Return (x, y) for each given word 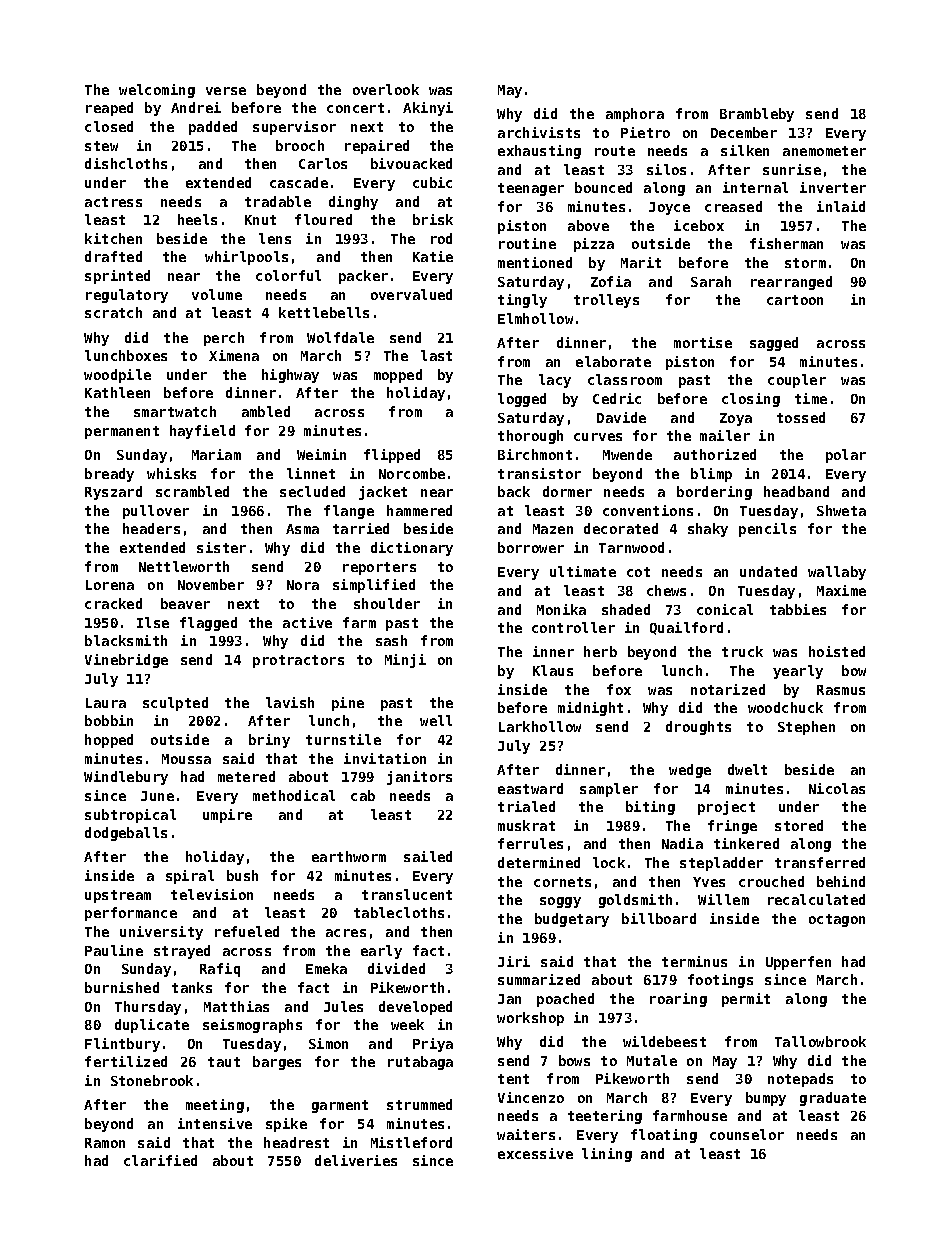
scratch (113, 312)
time (811, 398)
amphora (635, 115)
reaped (109, 109)
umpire (227, 816)
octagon (837, 920)
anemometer (824, 151)
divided (396, 968)
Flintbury (122, 1045)
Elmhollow (535, 318)
